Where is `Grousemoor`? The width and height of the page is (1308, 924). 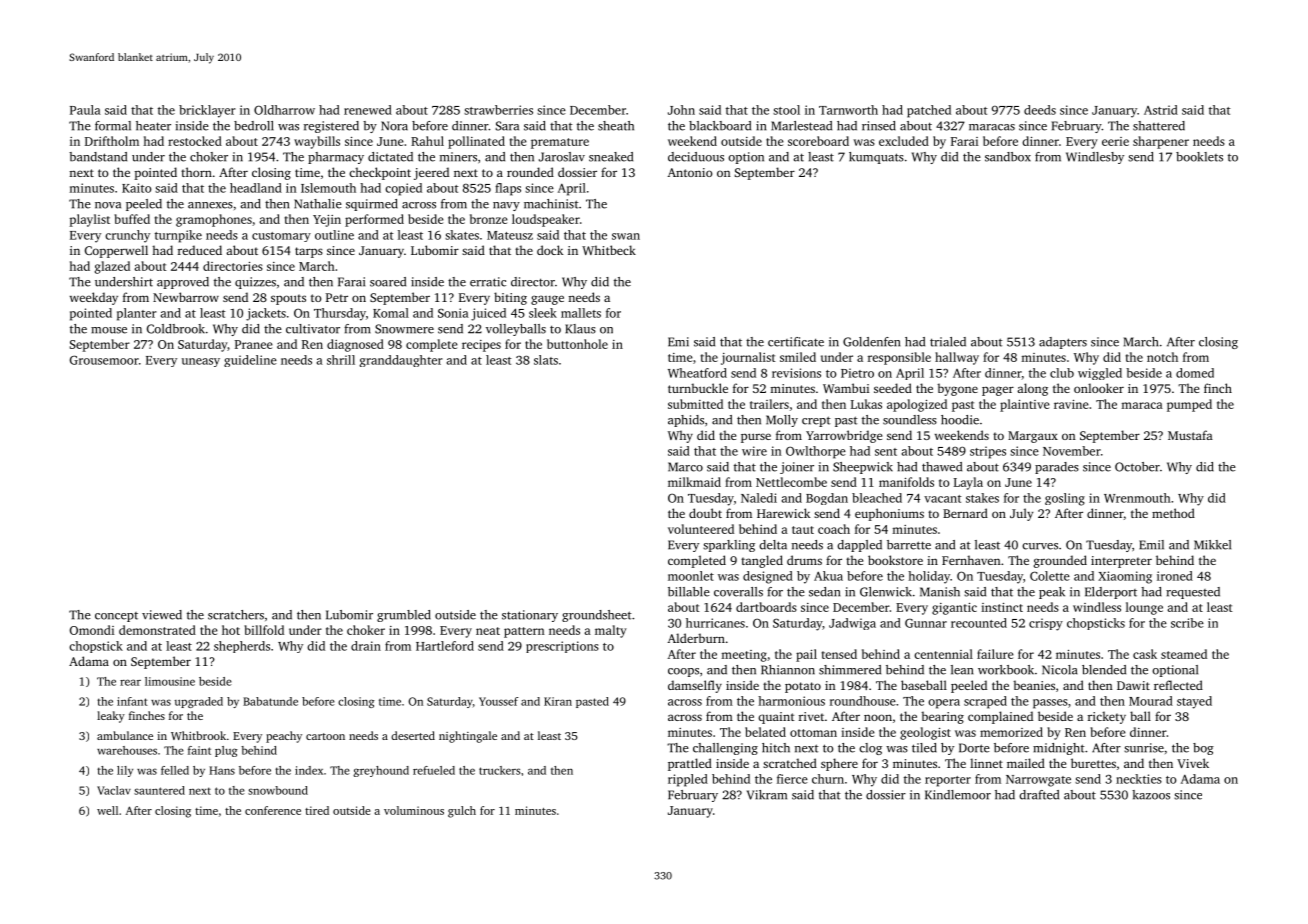
Grousemoor is located at coordinates (104, 360).
